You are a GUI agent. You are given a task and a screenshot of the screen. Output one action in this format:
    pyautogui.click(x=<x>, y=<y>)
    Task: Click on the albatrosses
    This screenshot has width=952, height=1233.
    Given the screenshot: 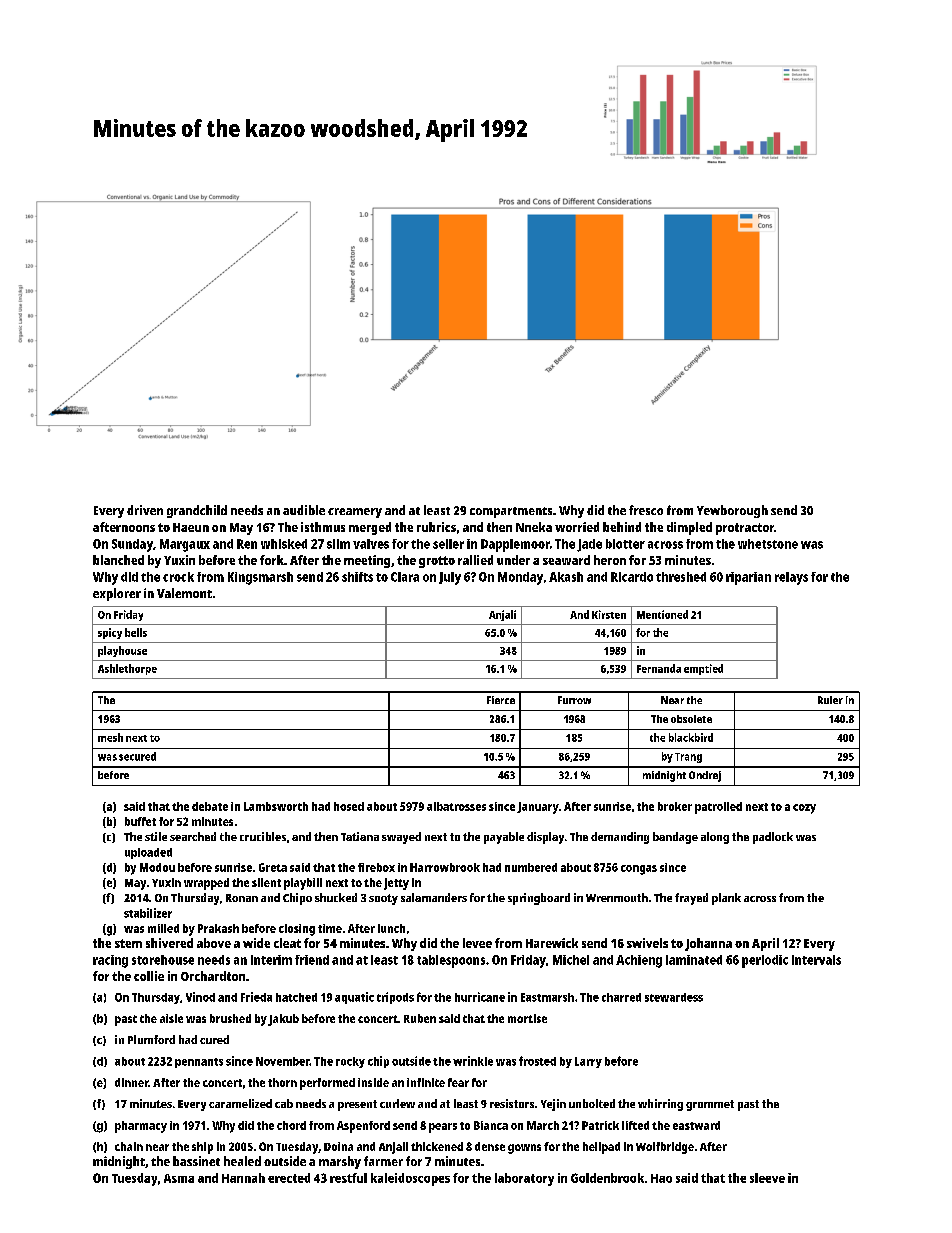 What is the action you would take?
    pyautogui.click(x=456, y=806)
